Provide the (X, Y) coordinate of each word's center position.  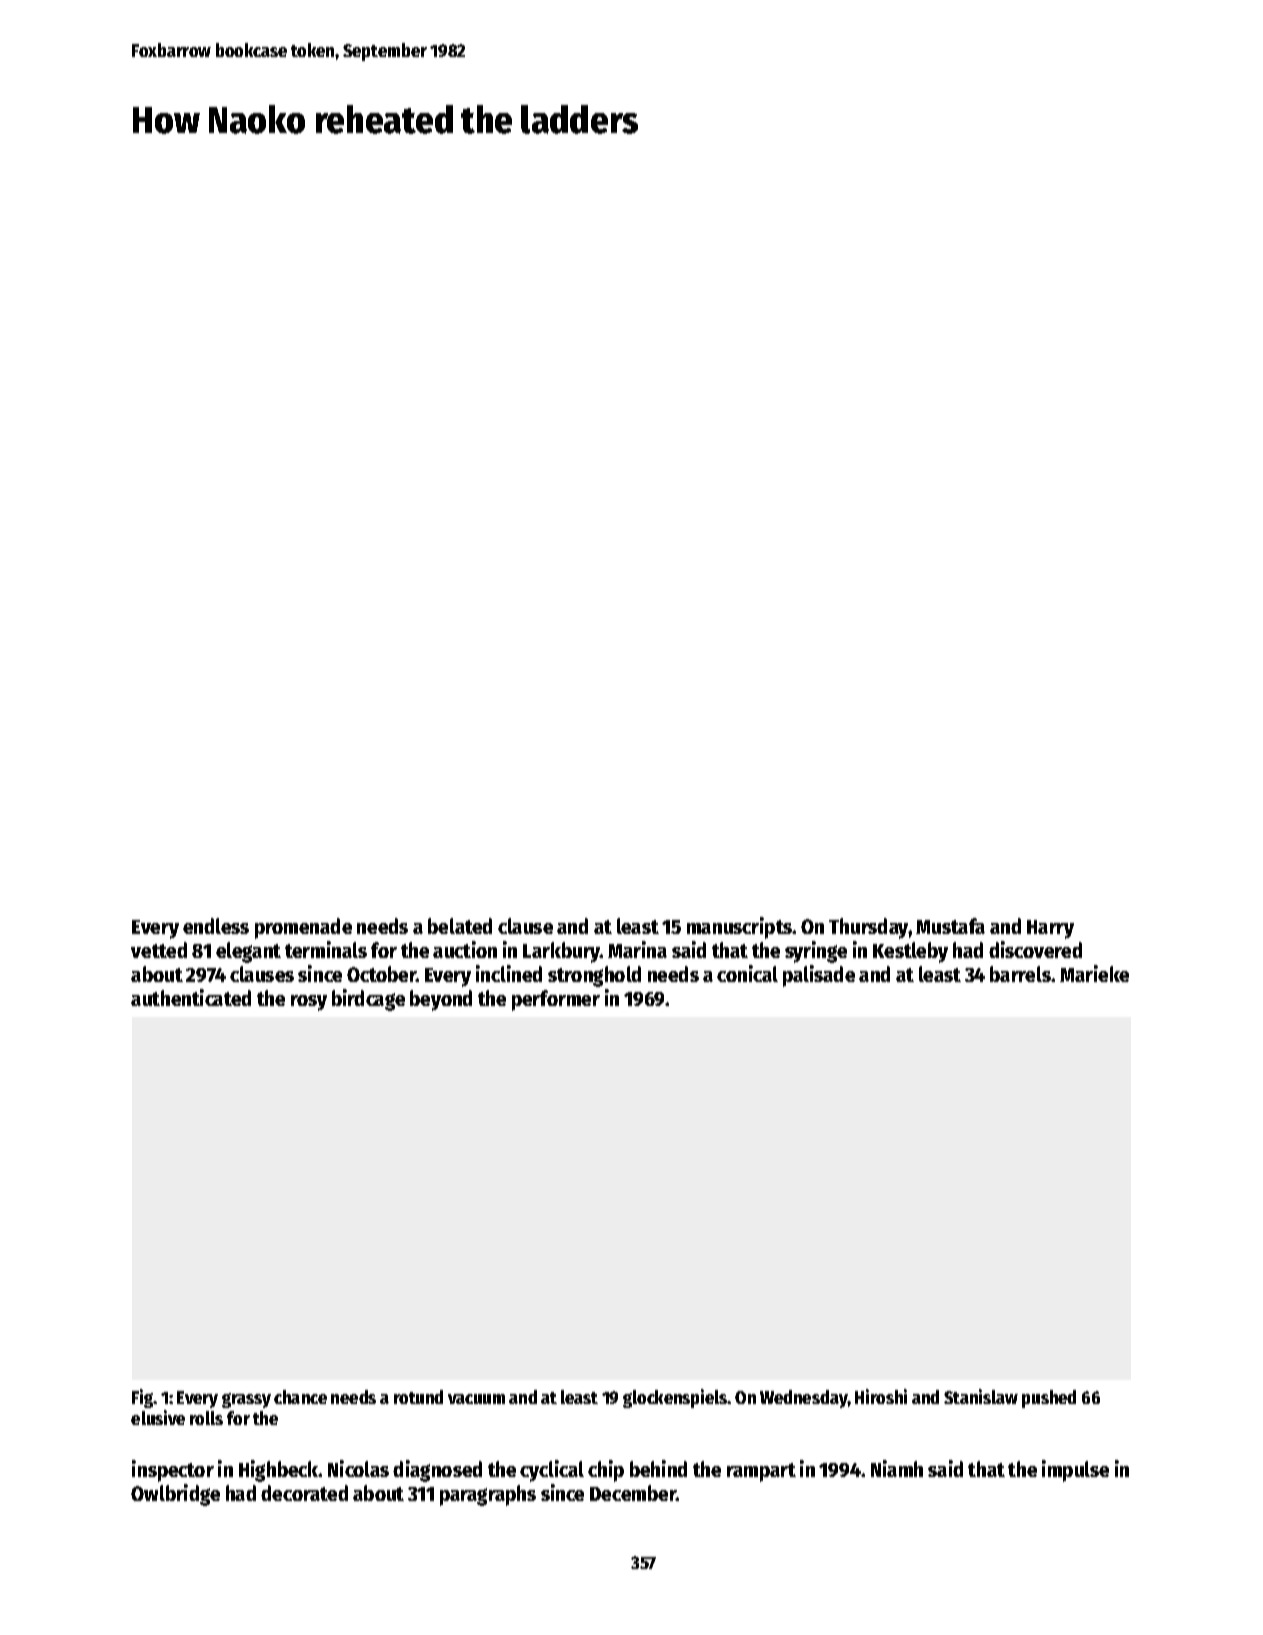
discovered (1035, 949)
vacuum (476, 1399)
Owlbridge (175, 1495)
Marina (637, 949)
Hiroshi (881, 1396)
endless (216, 926)
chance (300, 1397)
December (633, 1493)
